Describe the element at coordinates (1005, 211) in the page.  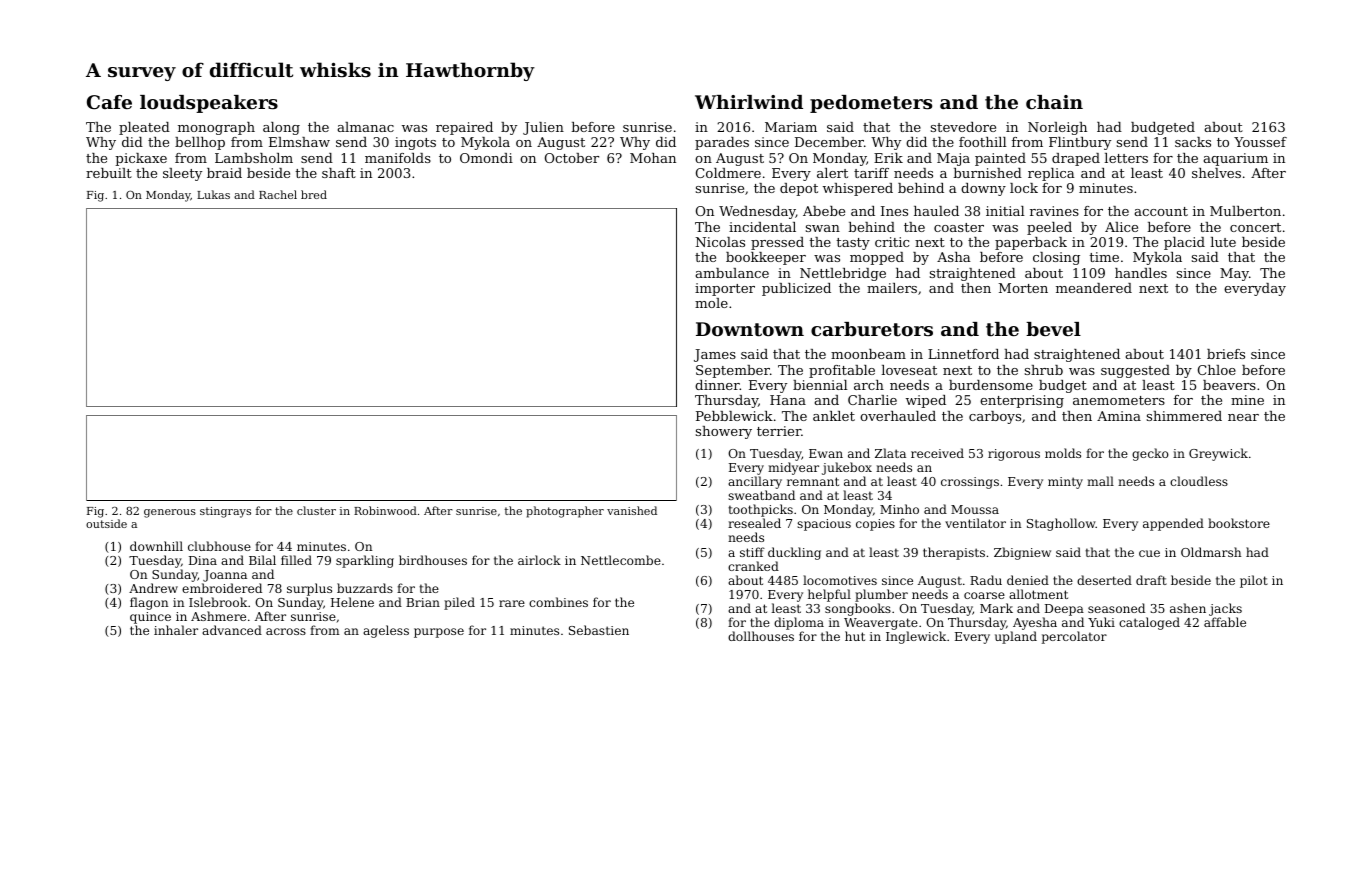
I see `initial` at that location.
